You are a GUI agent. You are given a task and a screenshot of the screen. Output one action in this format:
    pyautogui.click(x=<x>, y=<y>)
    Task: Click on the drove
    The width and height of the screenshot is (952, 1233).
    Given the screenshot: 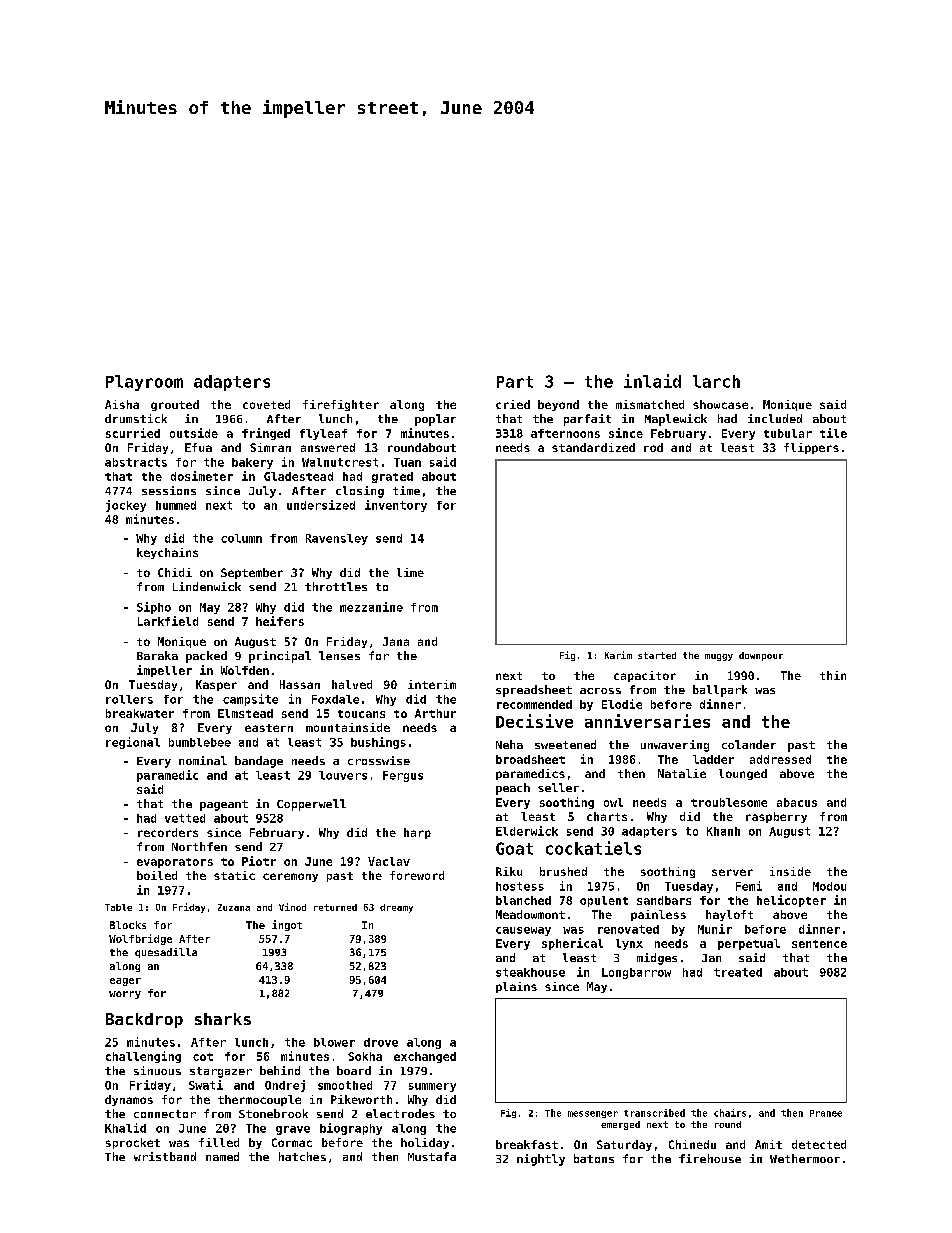 What is the action you would take?
    pyautogui.click(x=381, y=1042)
